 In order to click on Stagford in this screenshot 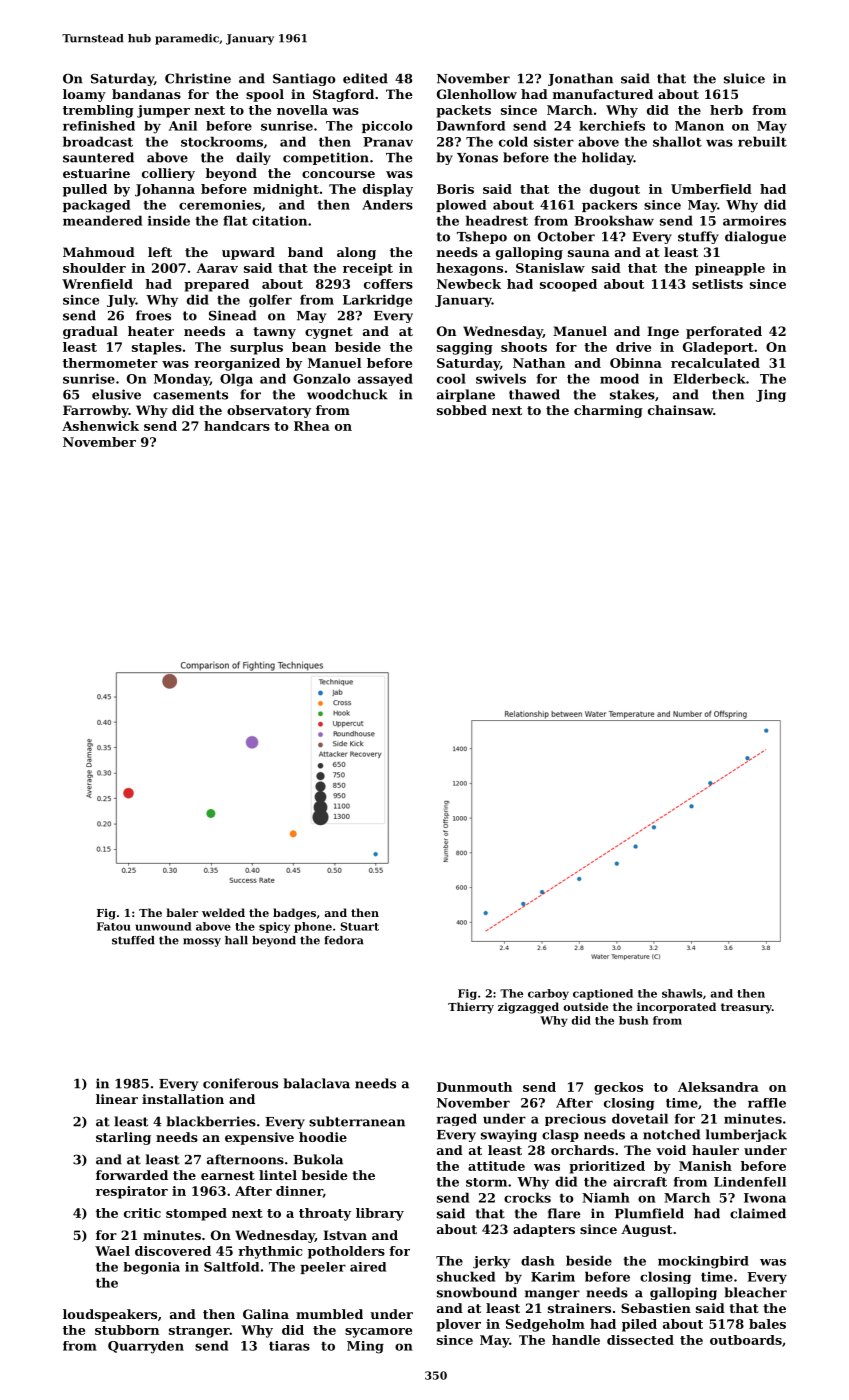, I will do `click(343, 95)`.
